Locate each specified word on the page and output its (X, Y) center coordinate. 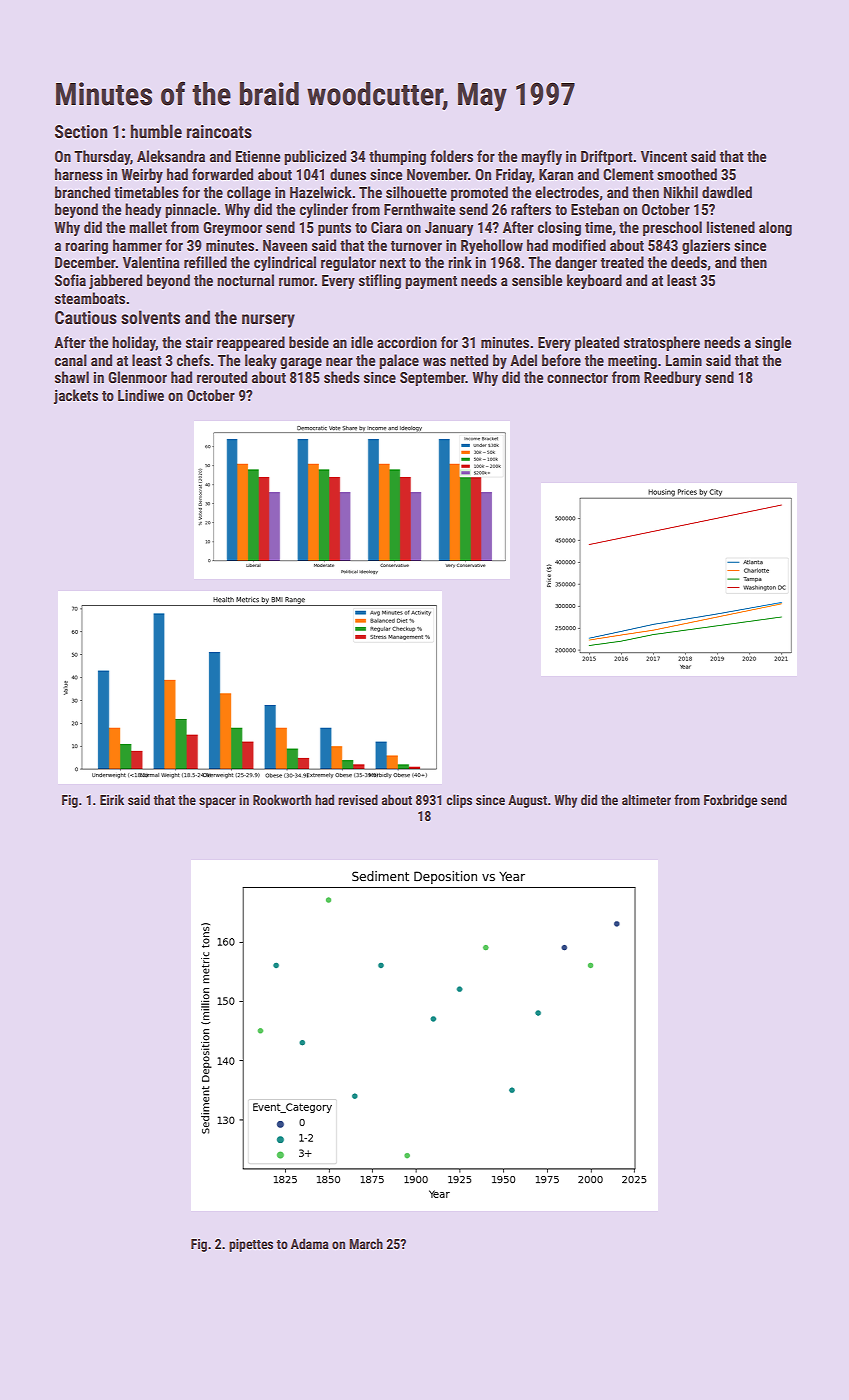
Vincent (664, 156)
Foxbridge (730, 801)
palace (399, 361)
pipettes (251, 1245)
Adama (310, 1243)
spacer (217, 802)
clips (459, 801)
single (773, 343)
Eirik (112, 799)
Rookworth (282, 799)
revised (358, 799)
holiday (134, 343)
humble (156, 131)
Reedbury (672, 378)
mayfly (541, 157)
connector (577, 378)
